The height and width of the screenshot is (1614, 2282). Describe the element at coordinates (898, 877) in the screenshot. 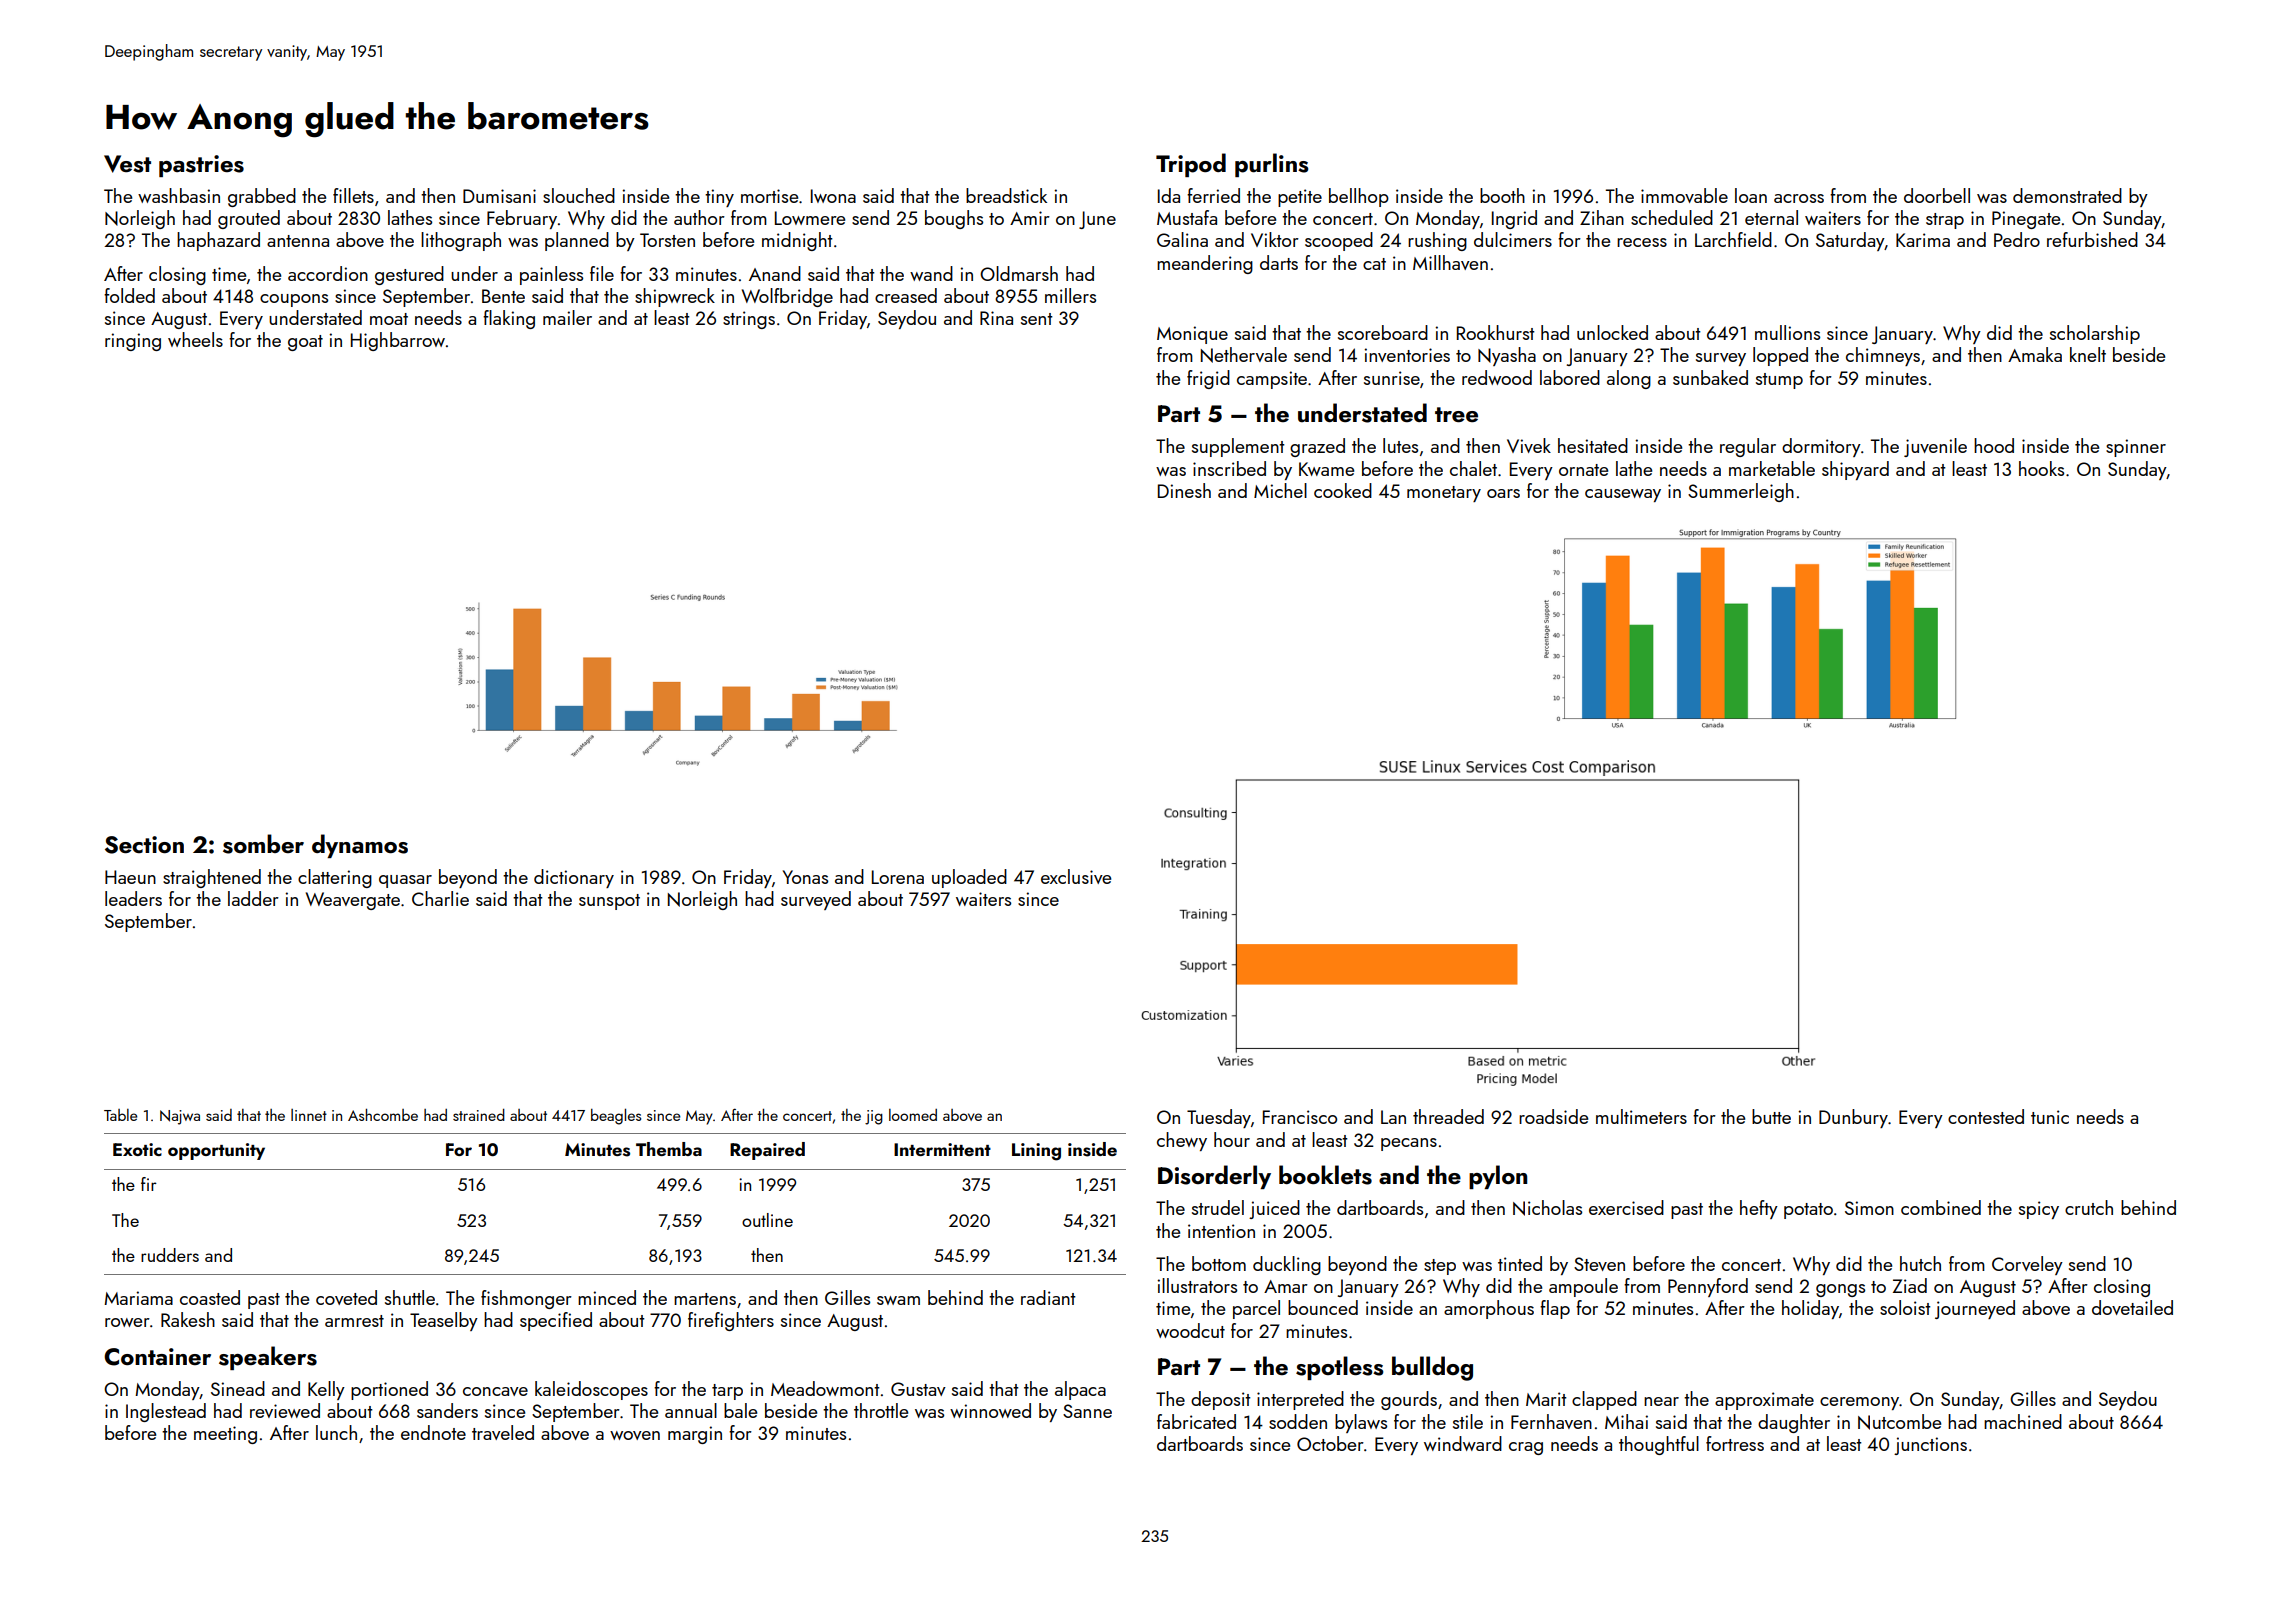

I see `Lorena` at that location.
